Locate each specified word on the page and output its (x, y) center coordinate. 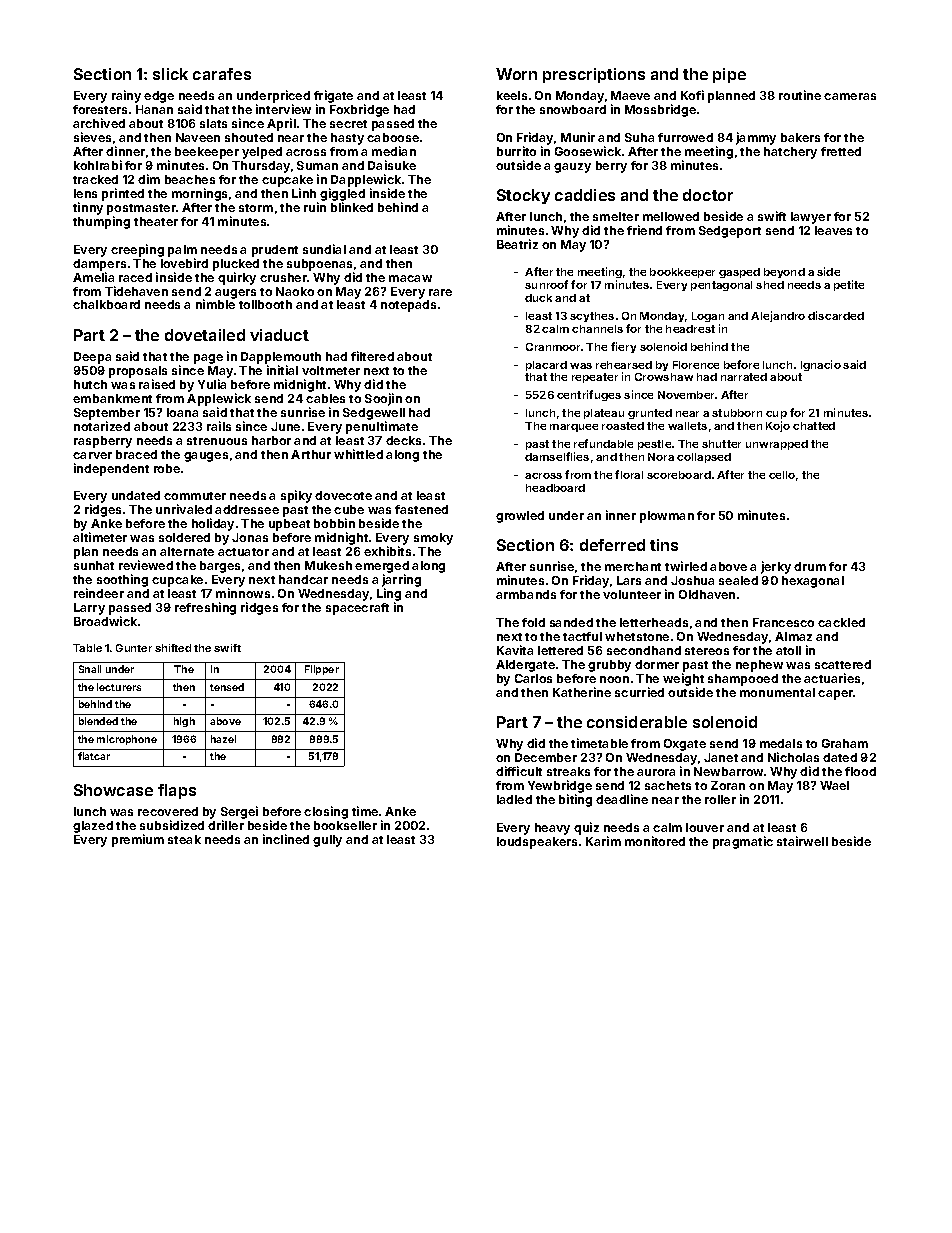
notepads (408, 306)
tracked (95, 179)
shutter (721, 444)
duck (538, 298)
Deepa (92, 358)
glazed (93, 827)
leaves (833, 230)
